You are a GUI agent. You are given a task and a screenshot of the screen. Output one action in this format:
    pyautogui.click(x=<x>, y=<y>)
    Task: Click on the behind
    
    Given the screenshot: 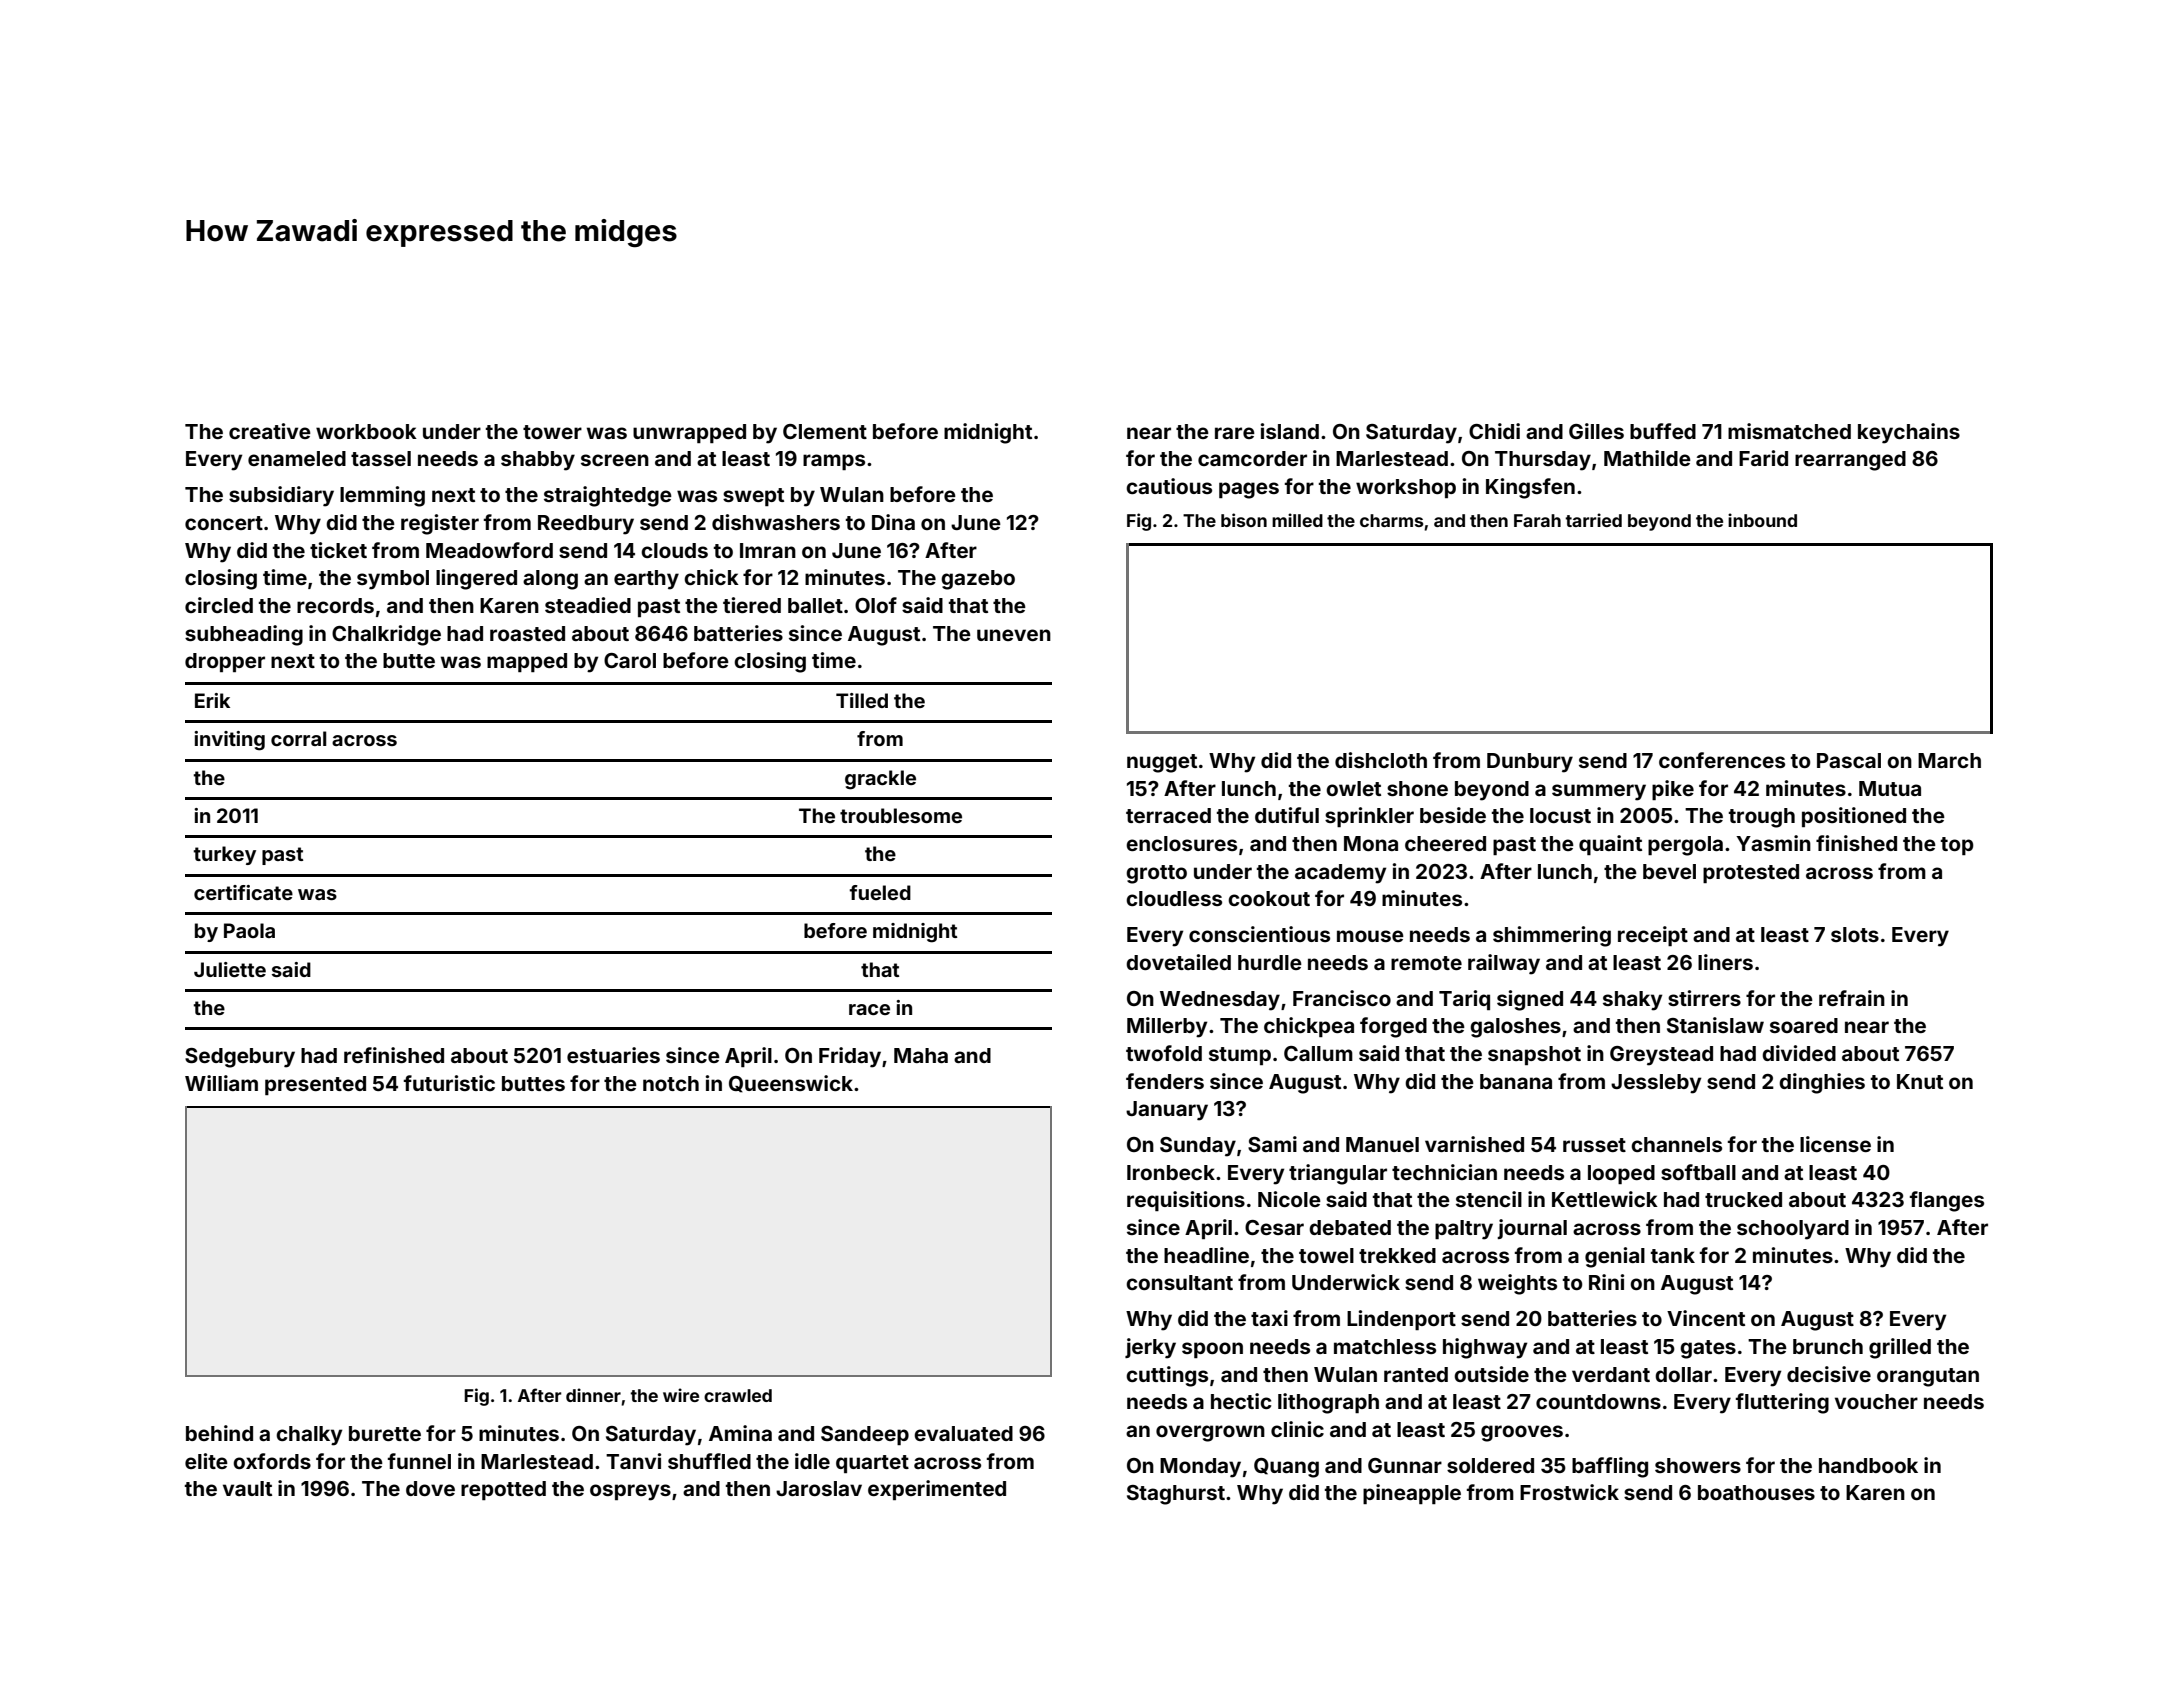 What is the action you would take?
    pyautogui.click(x=219, y=1433)
